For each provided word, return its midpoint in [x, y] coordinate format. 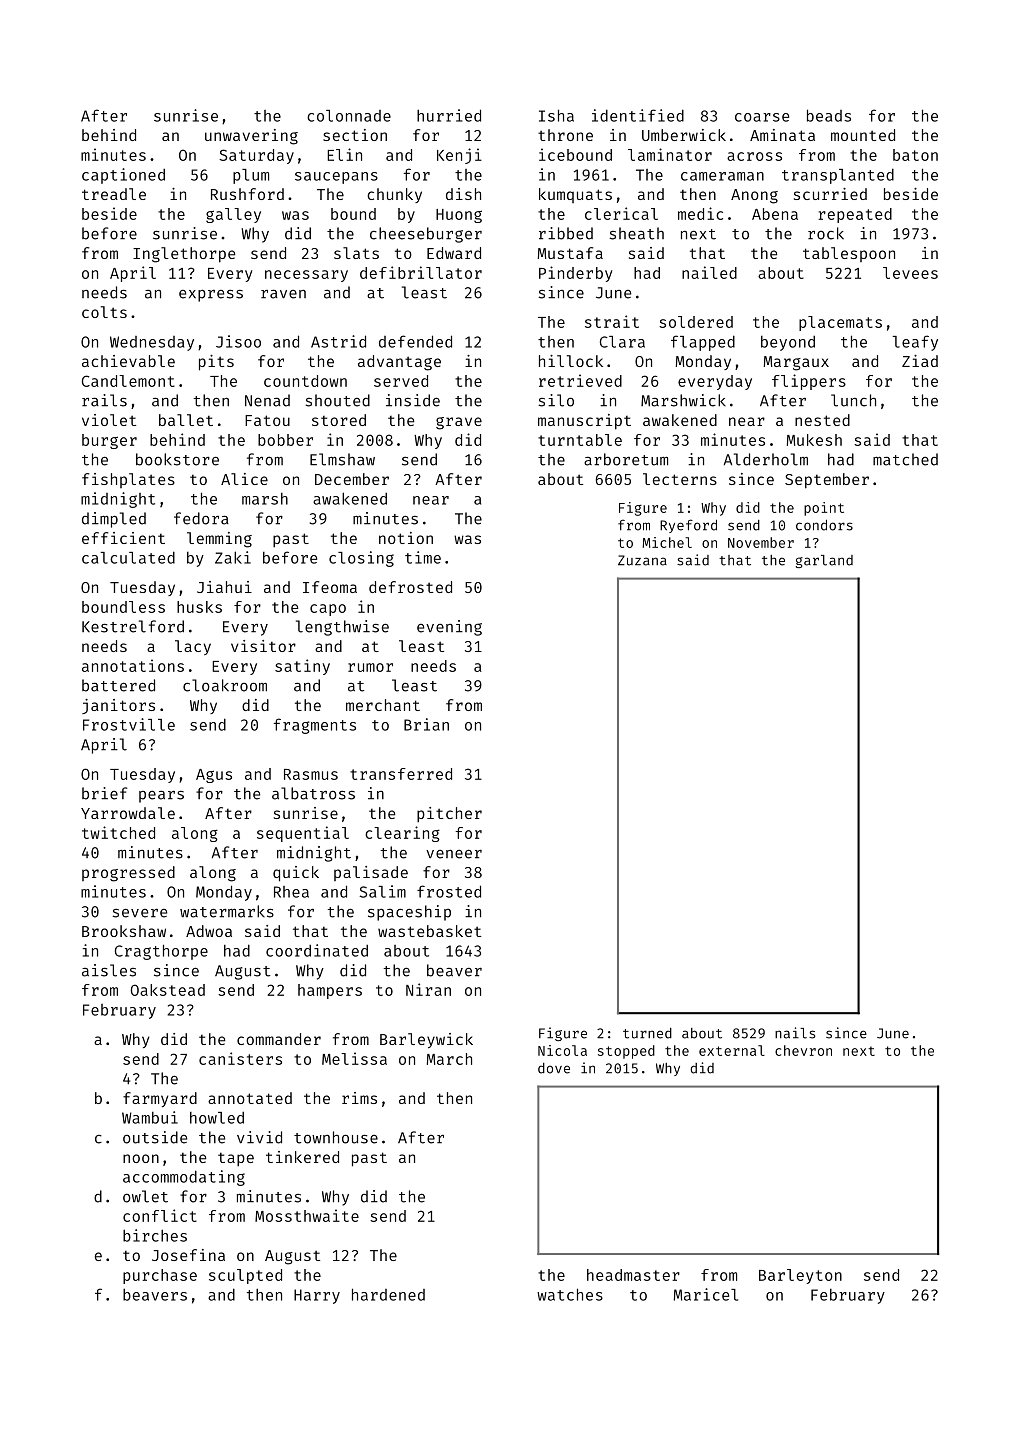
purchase [160, 1276]
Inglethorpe [184, 255]
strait [612, 321]
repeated [855, 215]
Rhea [291, 892]
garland [824, 561]
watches [570, 1294]
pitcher [449, 814]
